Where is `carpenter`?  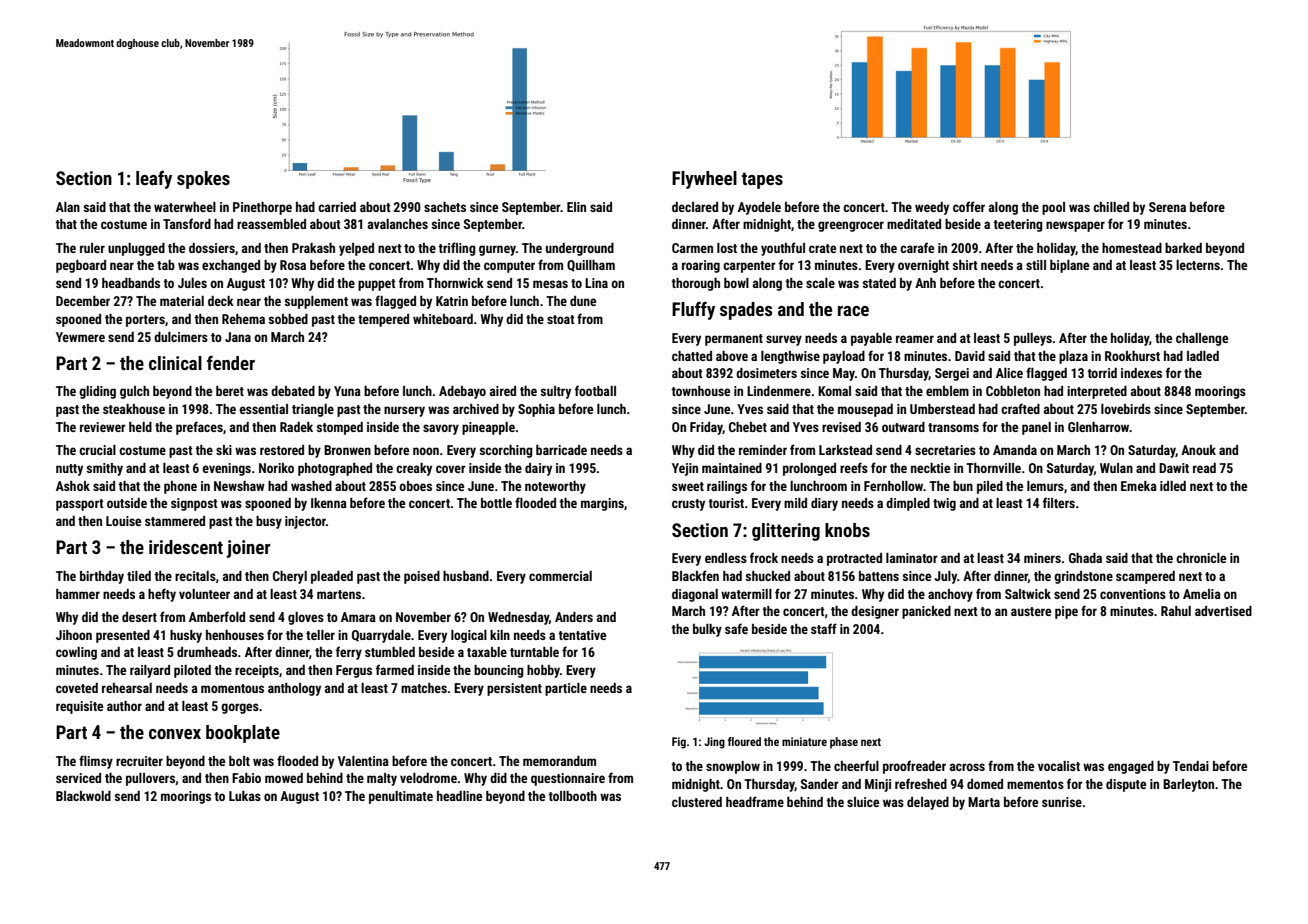
carpenter is located at coordinates (749, 267).
